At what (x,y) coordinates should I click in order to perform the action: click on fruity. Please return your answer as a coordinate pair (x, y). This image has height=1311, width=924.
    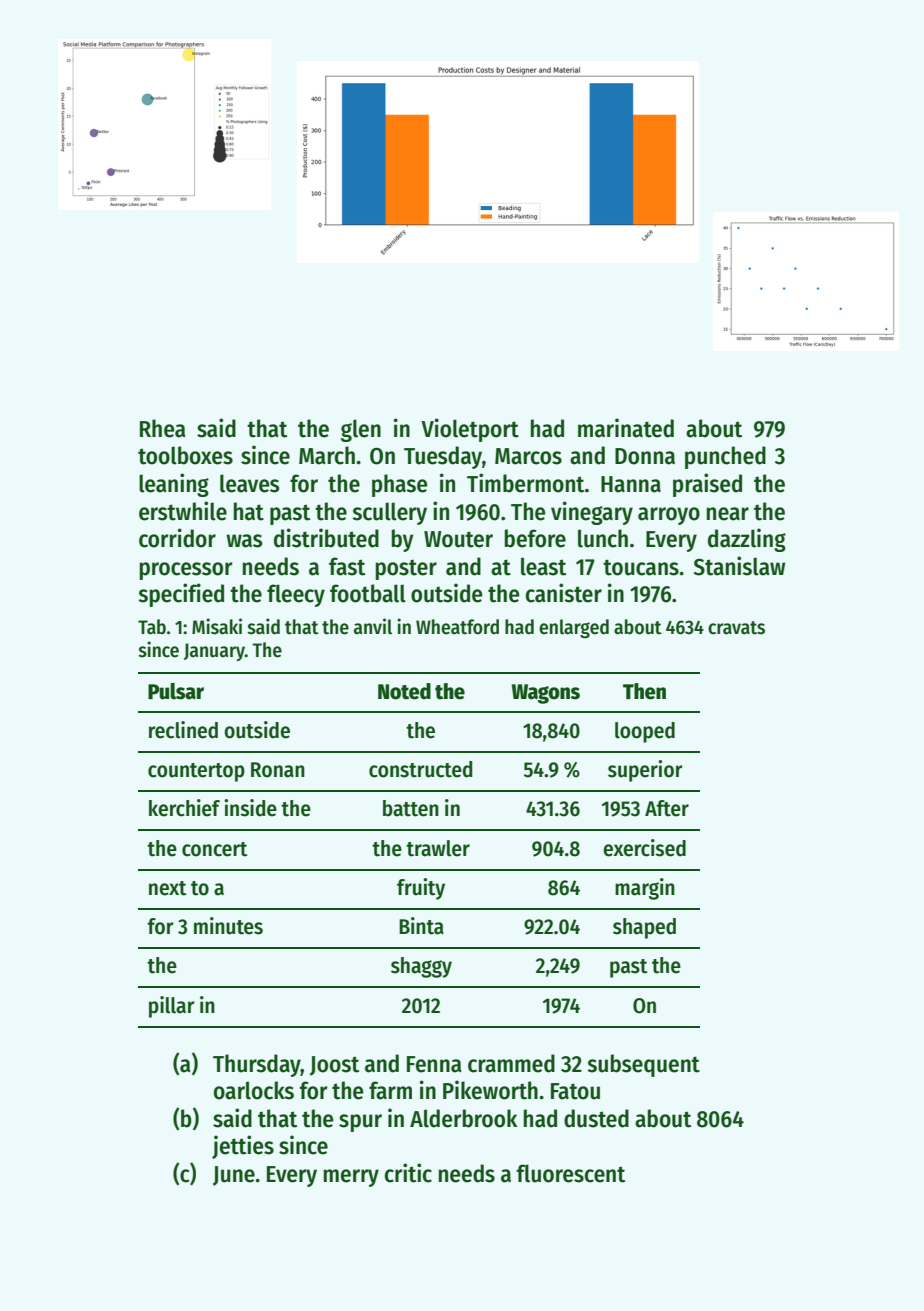
    Looking at the image, I should click on (421, 889).
